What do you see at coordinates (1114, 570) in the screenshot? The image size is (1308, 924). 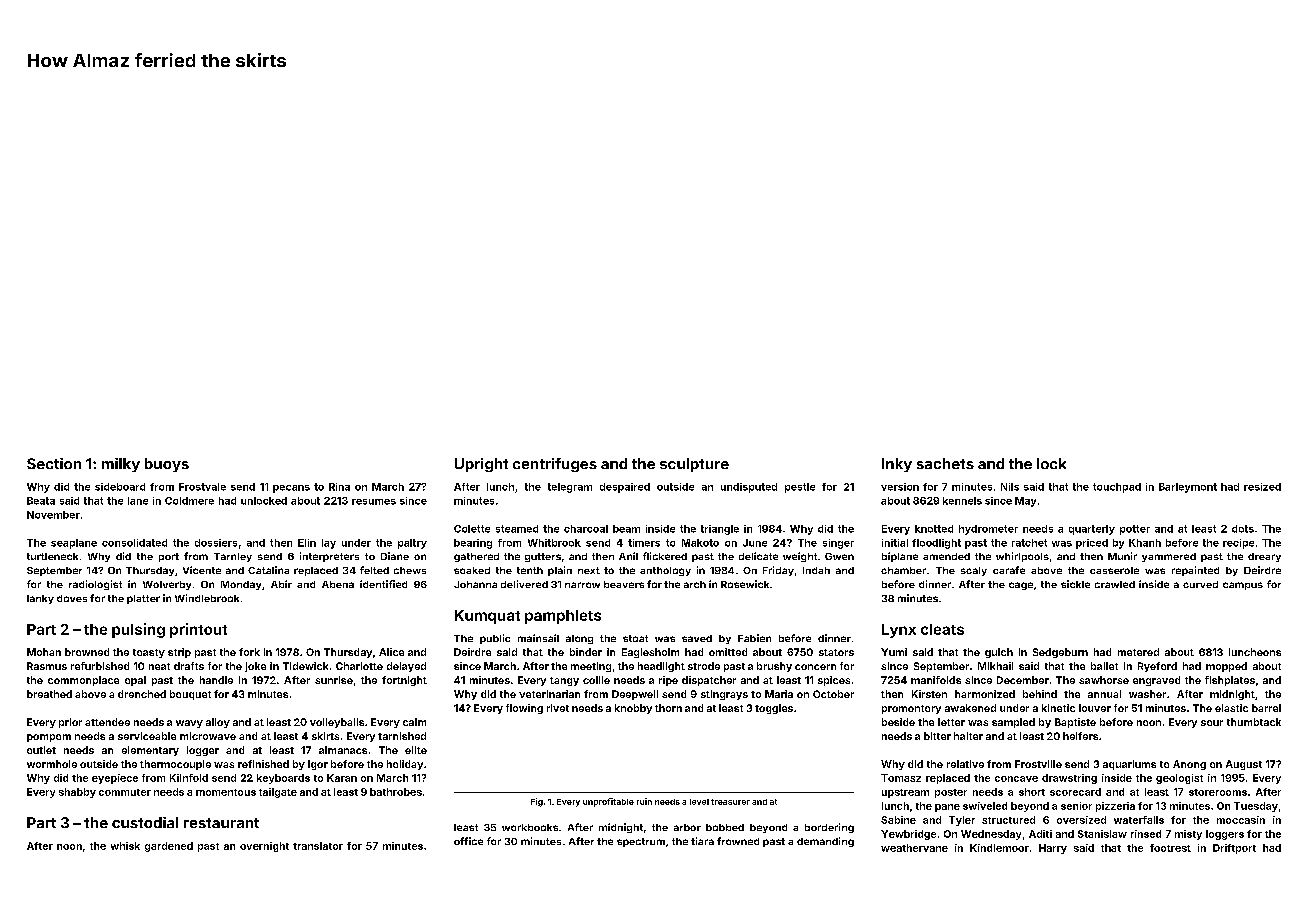 I see `casserole` at bounding box center [1114, 570].
